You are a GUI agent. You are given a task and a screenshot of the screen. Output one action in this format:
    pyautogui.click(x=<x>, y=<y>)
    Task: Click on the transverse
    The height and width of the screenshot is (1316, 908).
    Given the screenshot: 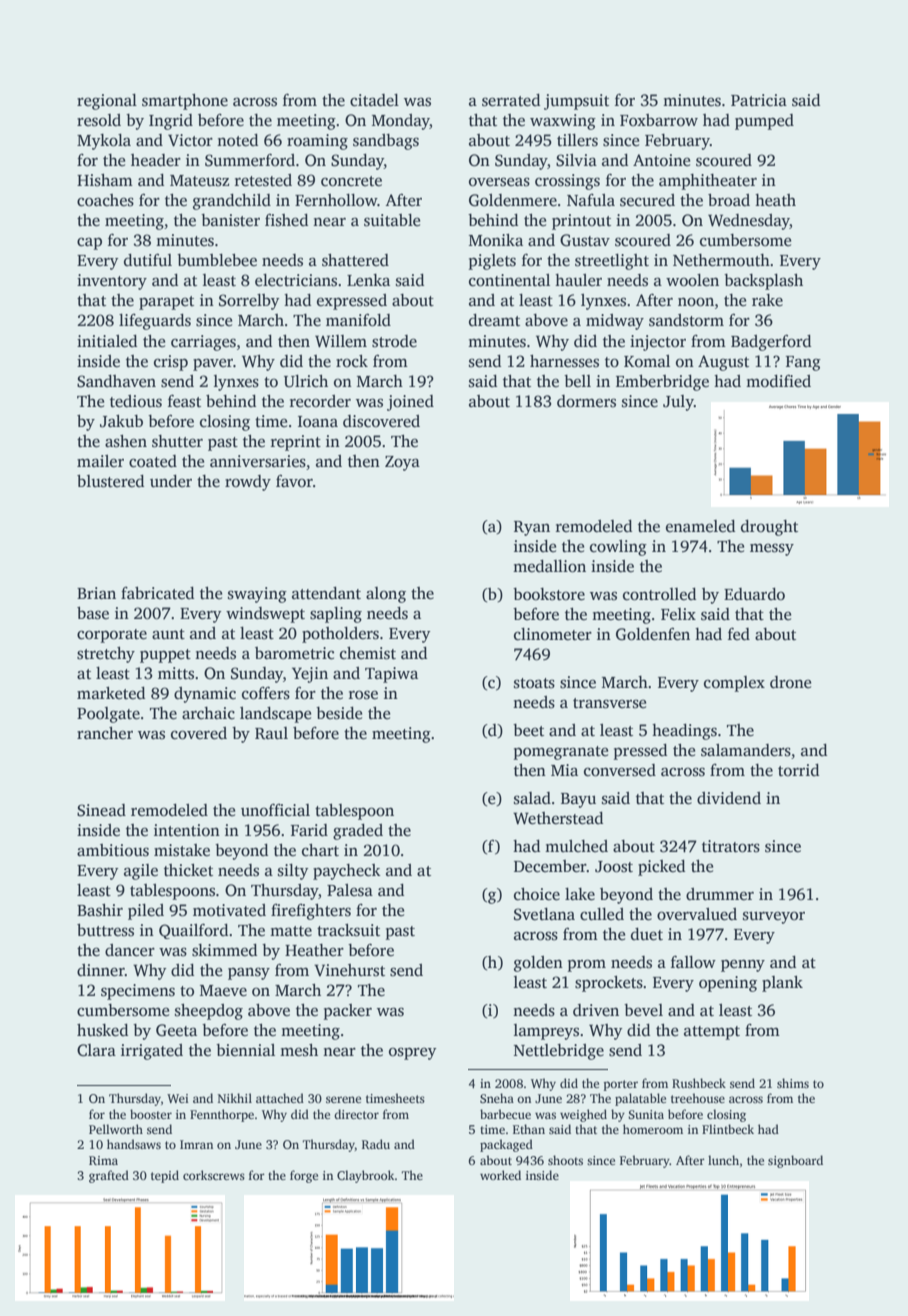 What is the action you would take?
    pyautogui.click(x=609, y=703)
